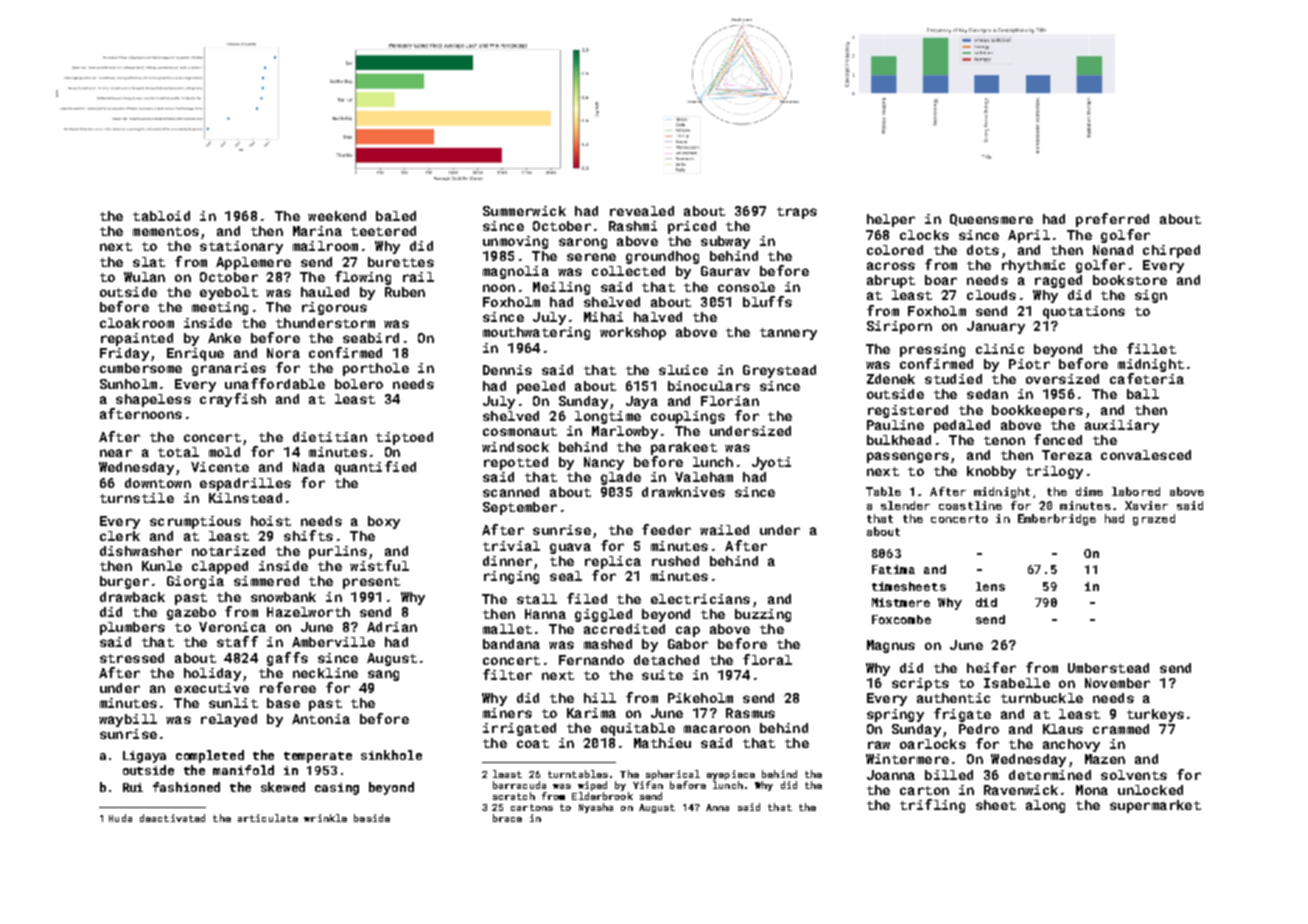 Image resolution: width=1308 pixels, height=924 pixels. I want to click on Fernando, so click(591, 660).
